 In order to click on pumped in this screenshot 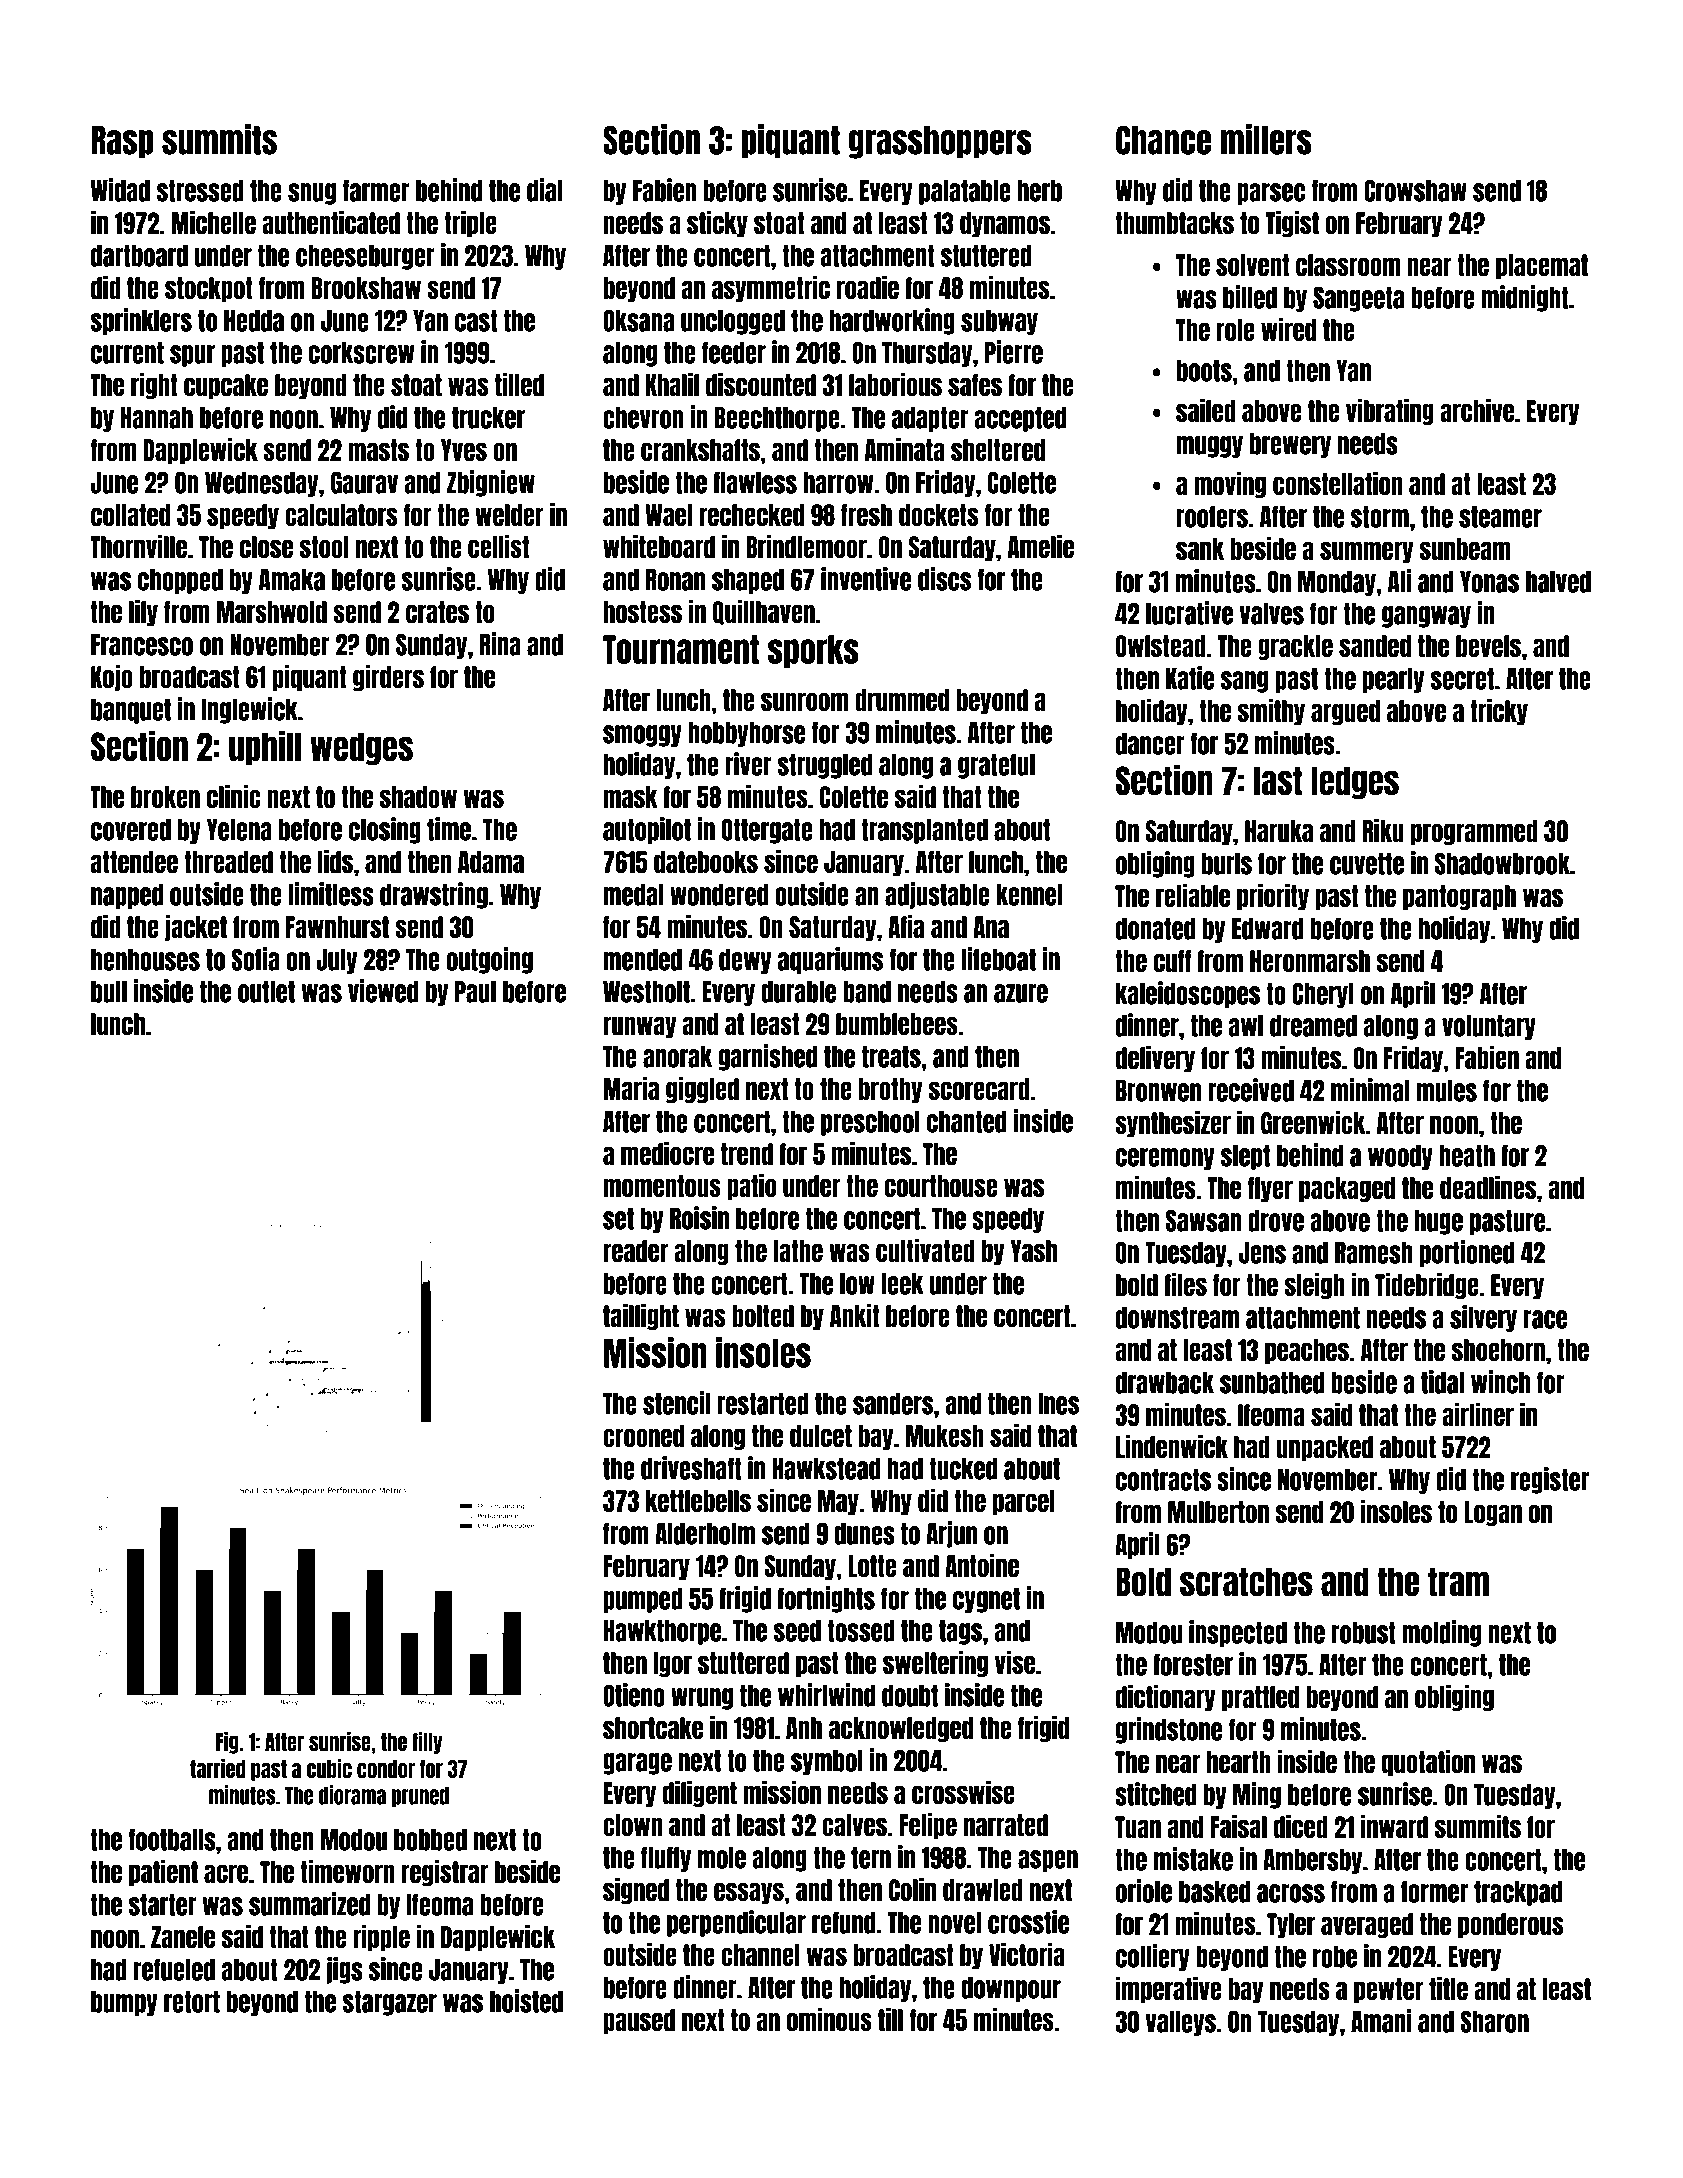, I will do `click(643, 1600)`.
